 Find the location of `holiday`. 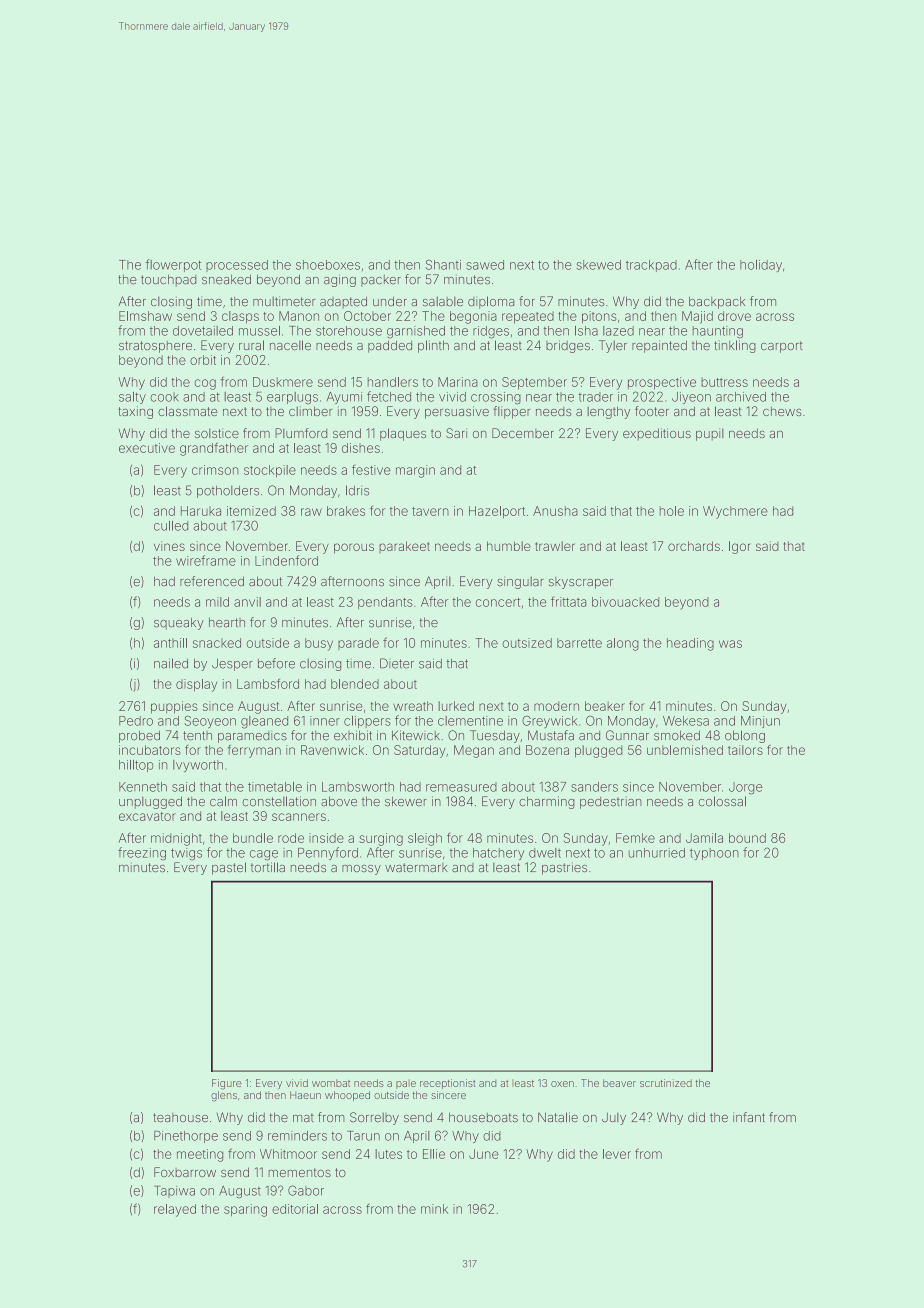

holiday is located at coordinates (761, 266).
